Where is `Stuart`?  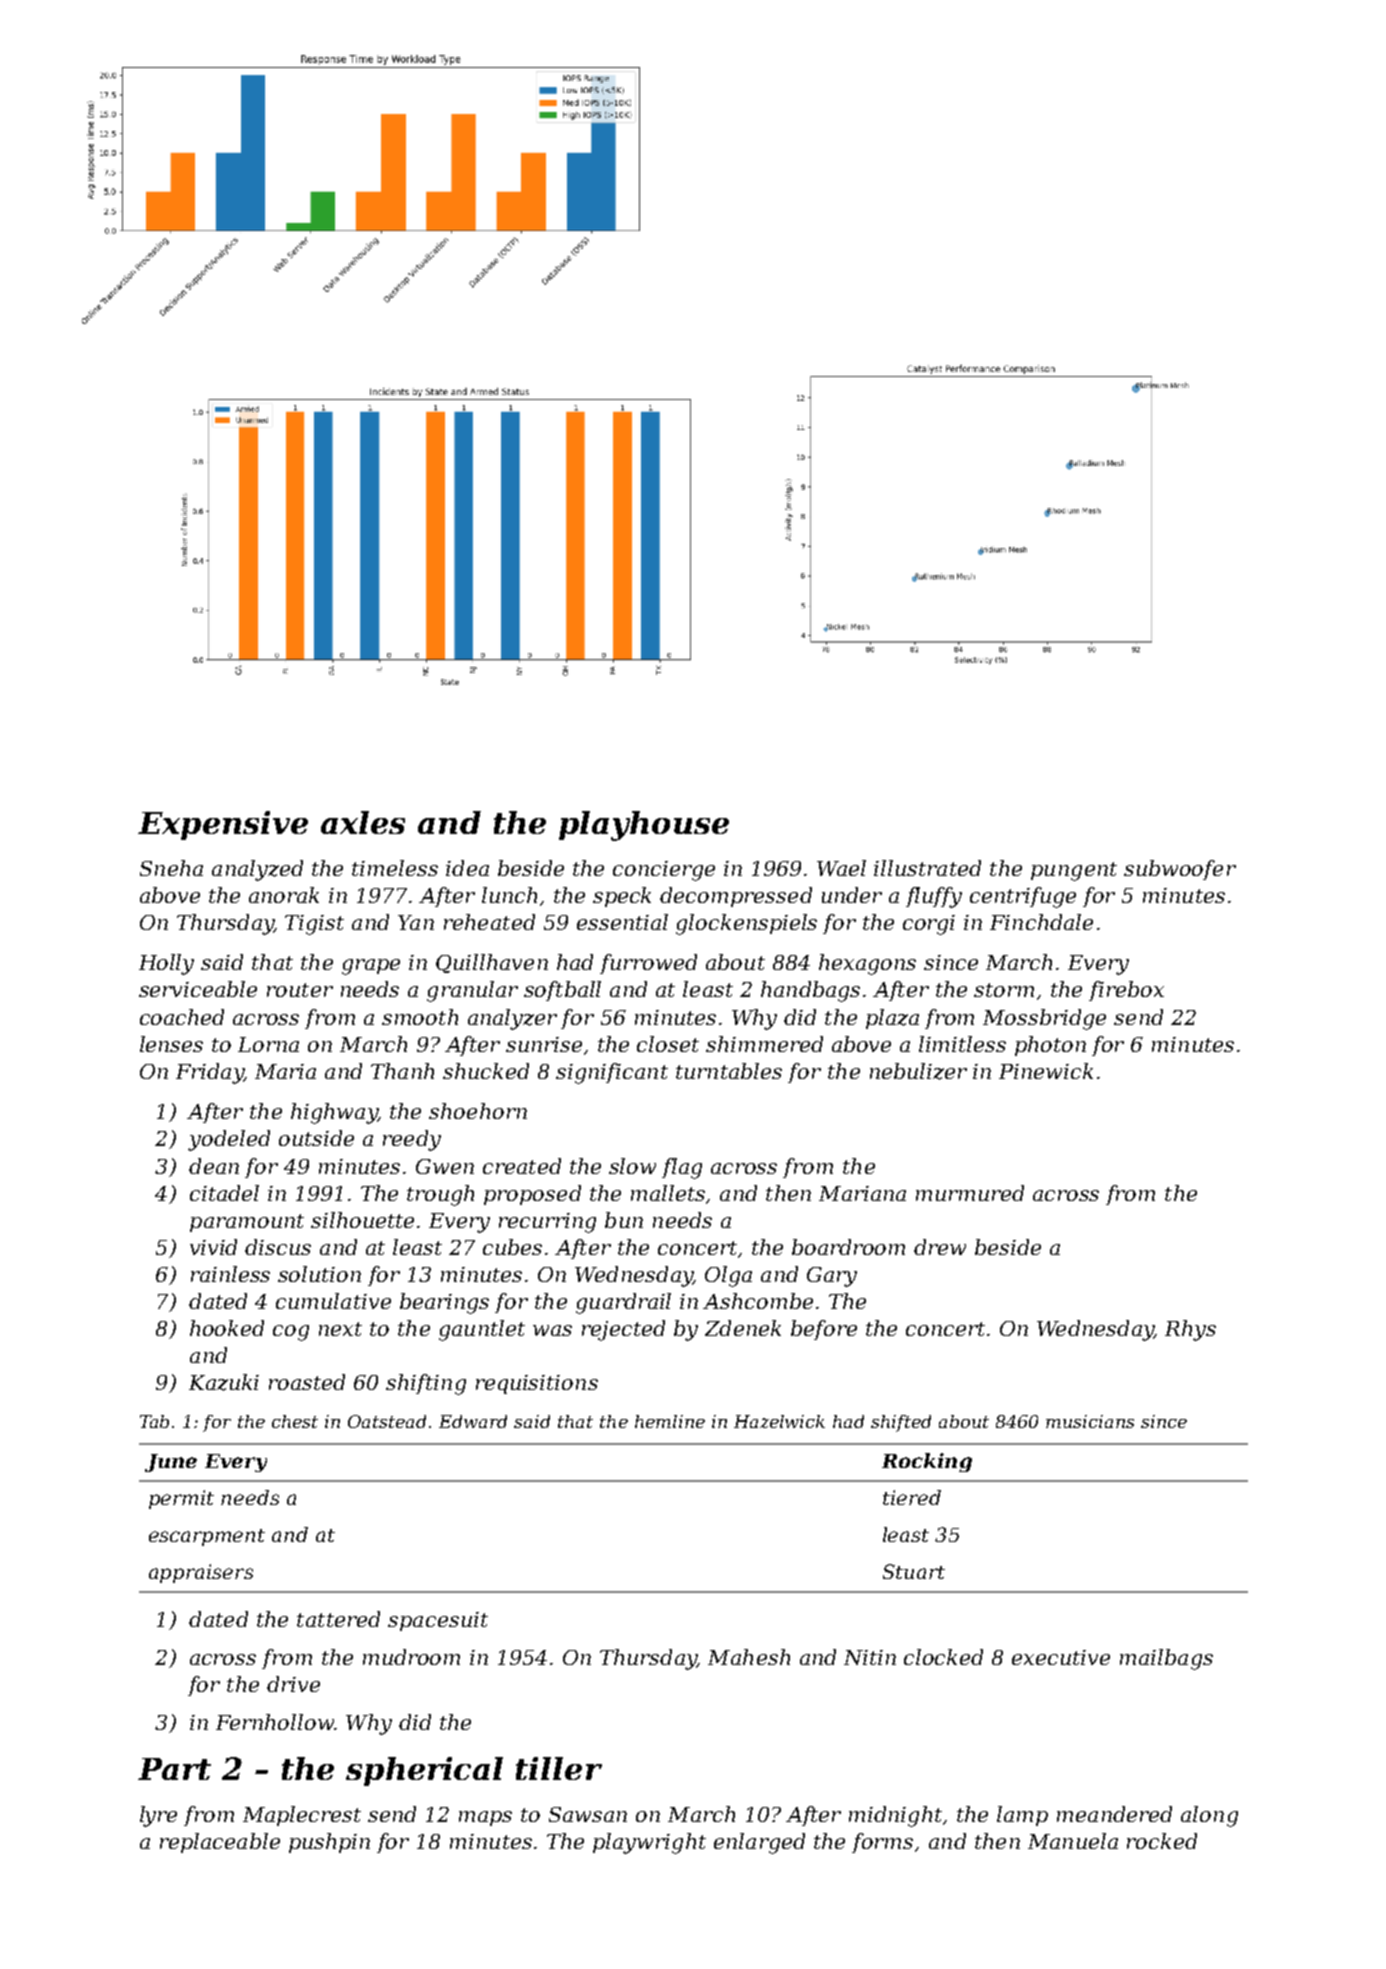 Stuart is located at coordinates (914, 1571).
